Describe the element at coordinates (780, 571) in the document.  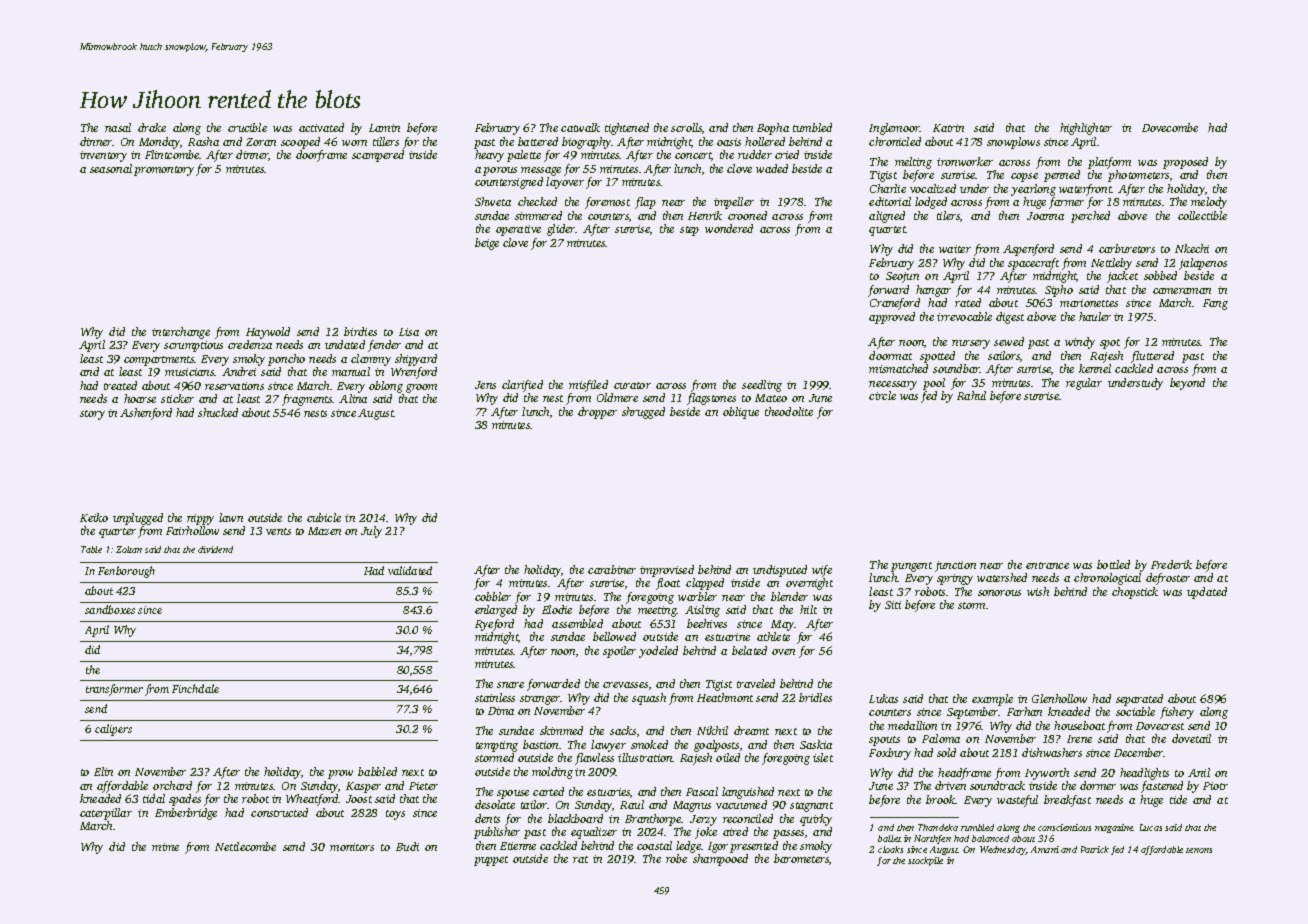
I see `undisputed` at that location.
